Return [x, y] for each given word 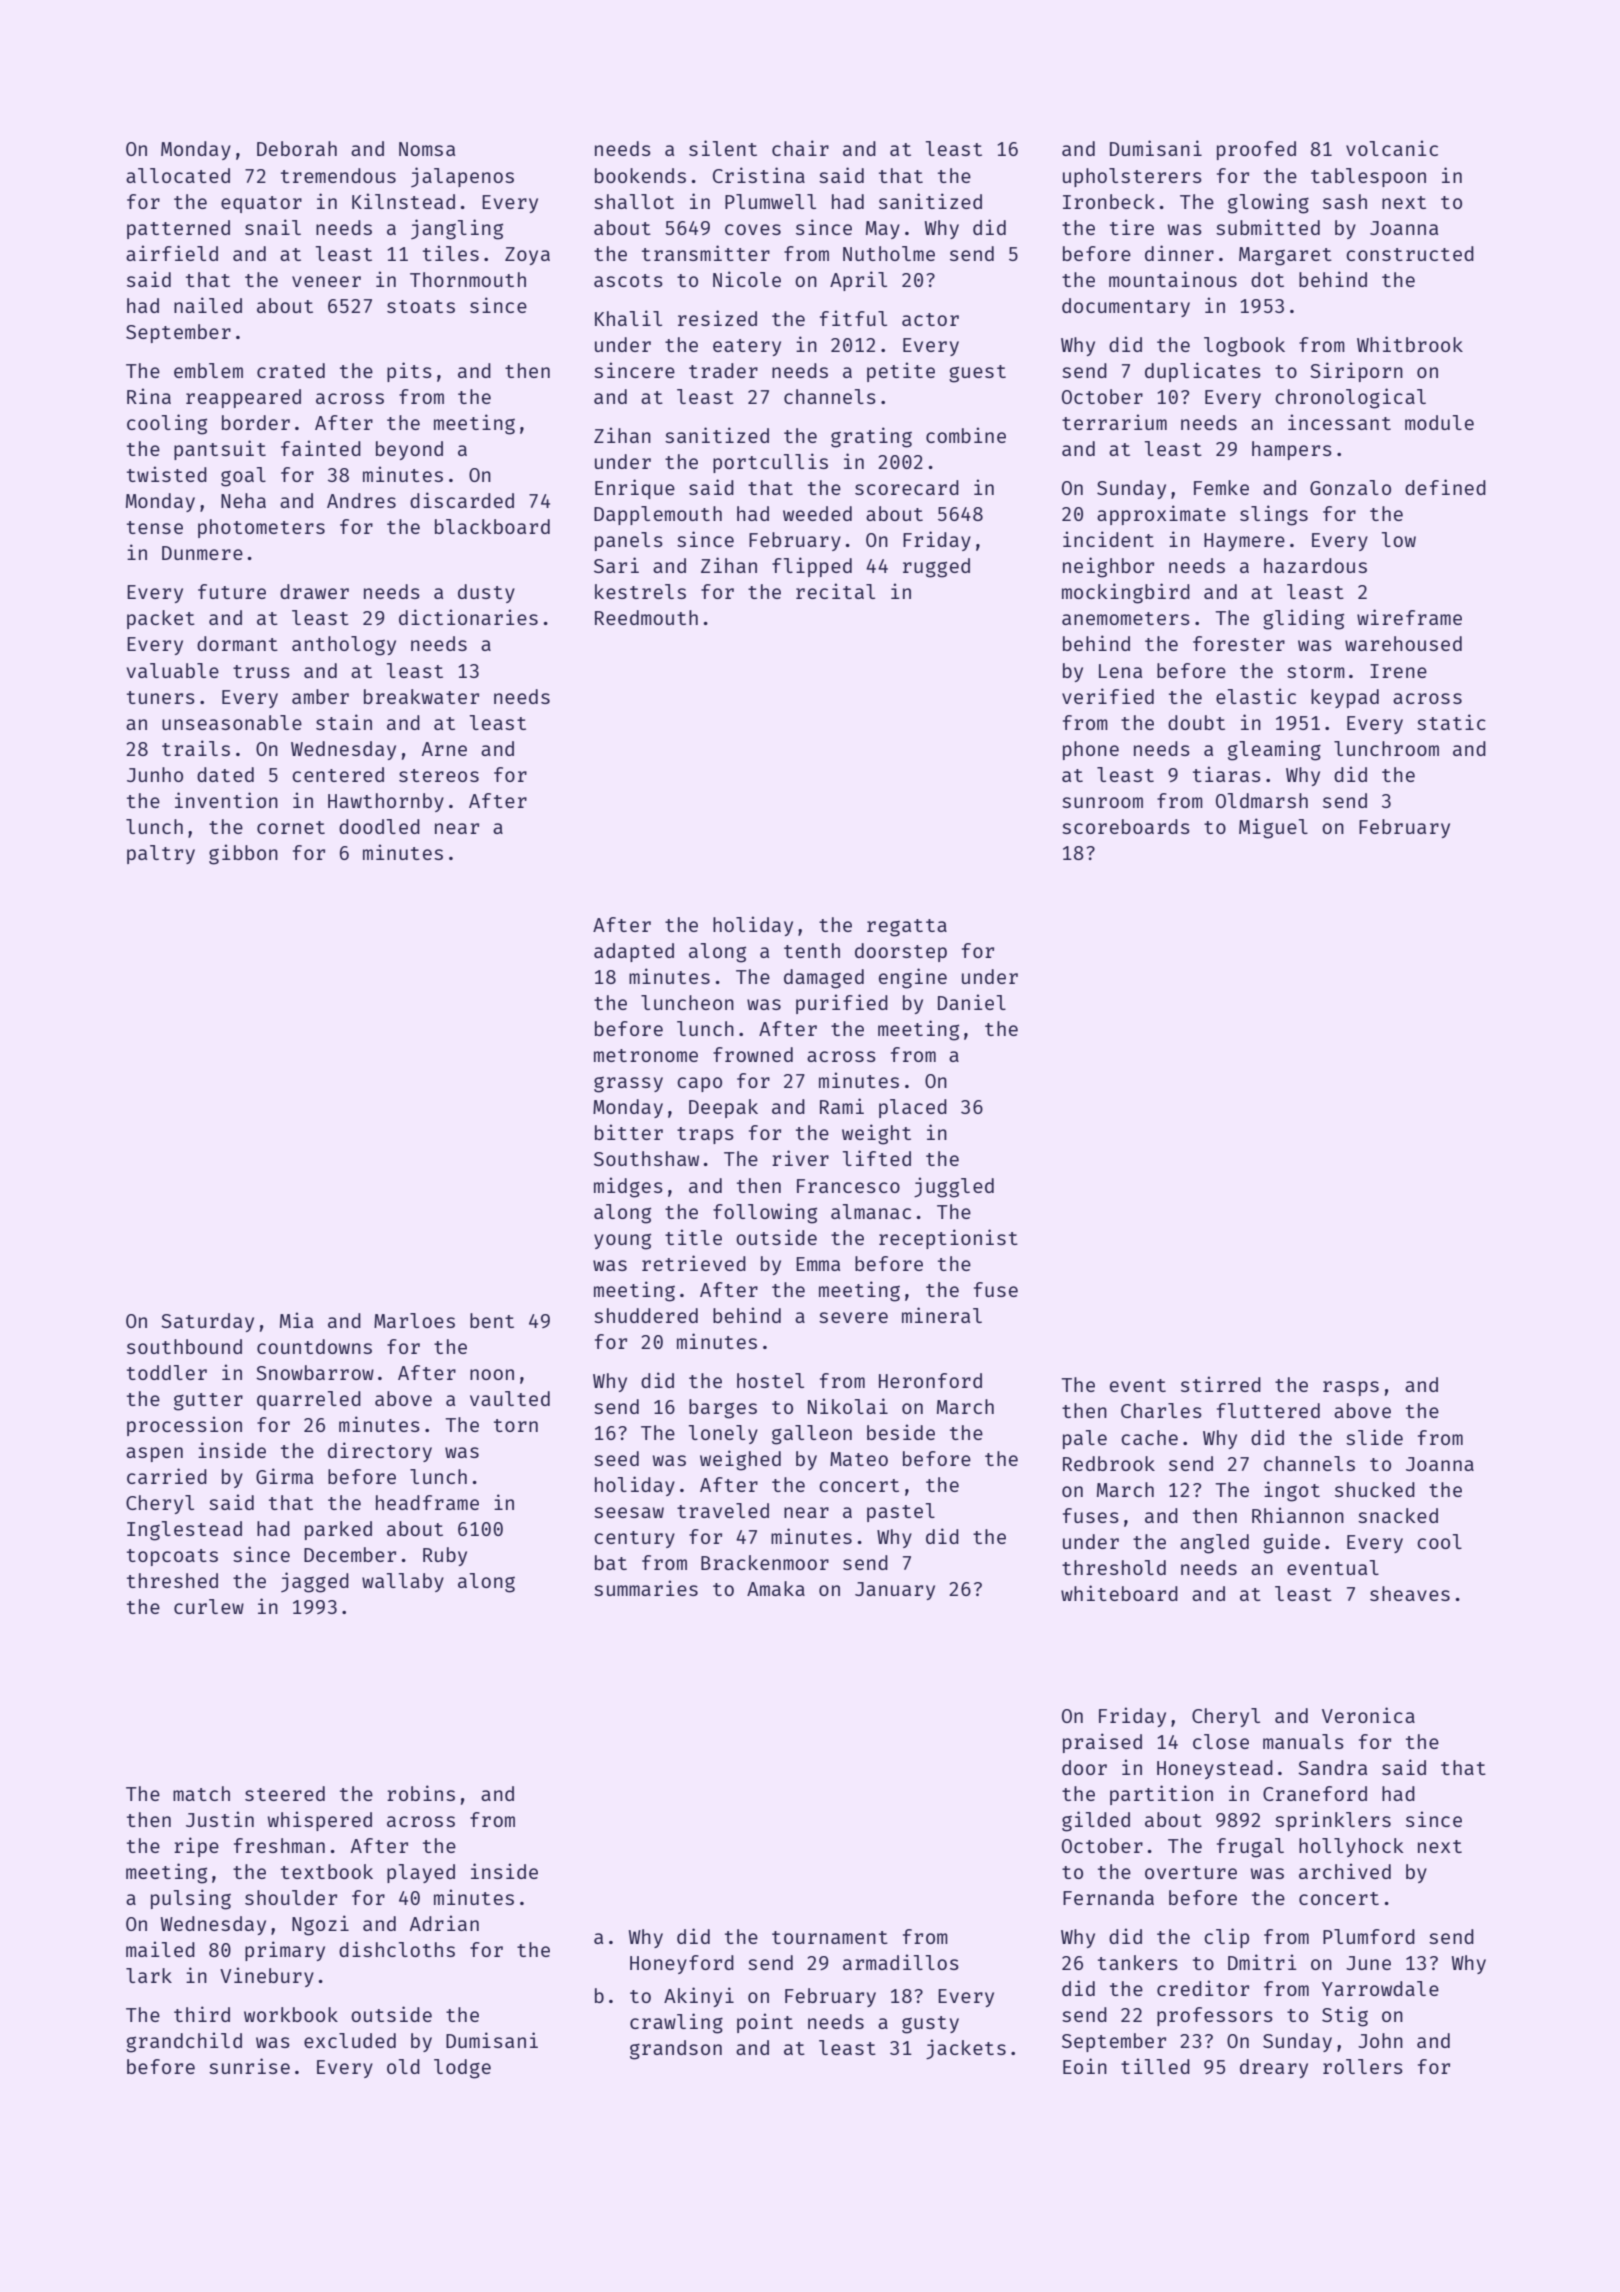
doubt [1196, 722]
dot [1267, 279]
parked [338, 1530]
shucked [1375, 1489]
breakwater [421, 696]
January [895, 1591]
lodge [462, 2069]
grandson [676, 2050]
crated [291, 370]
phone [1091, 750]
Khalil [628, 318]
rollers [1363, 2066]
